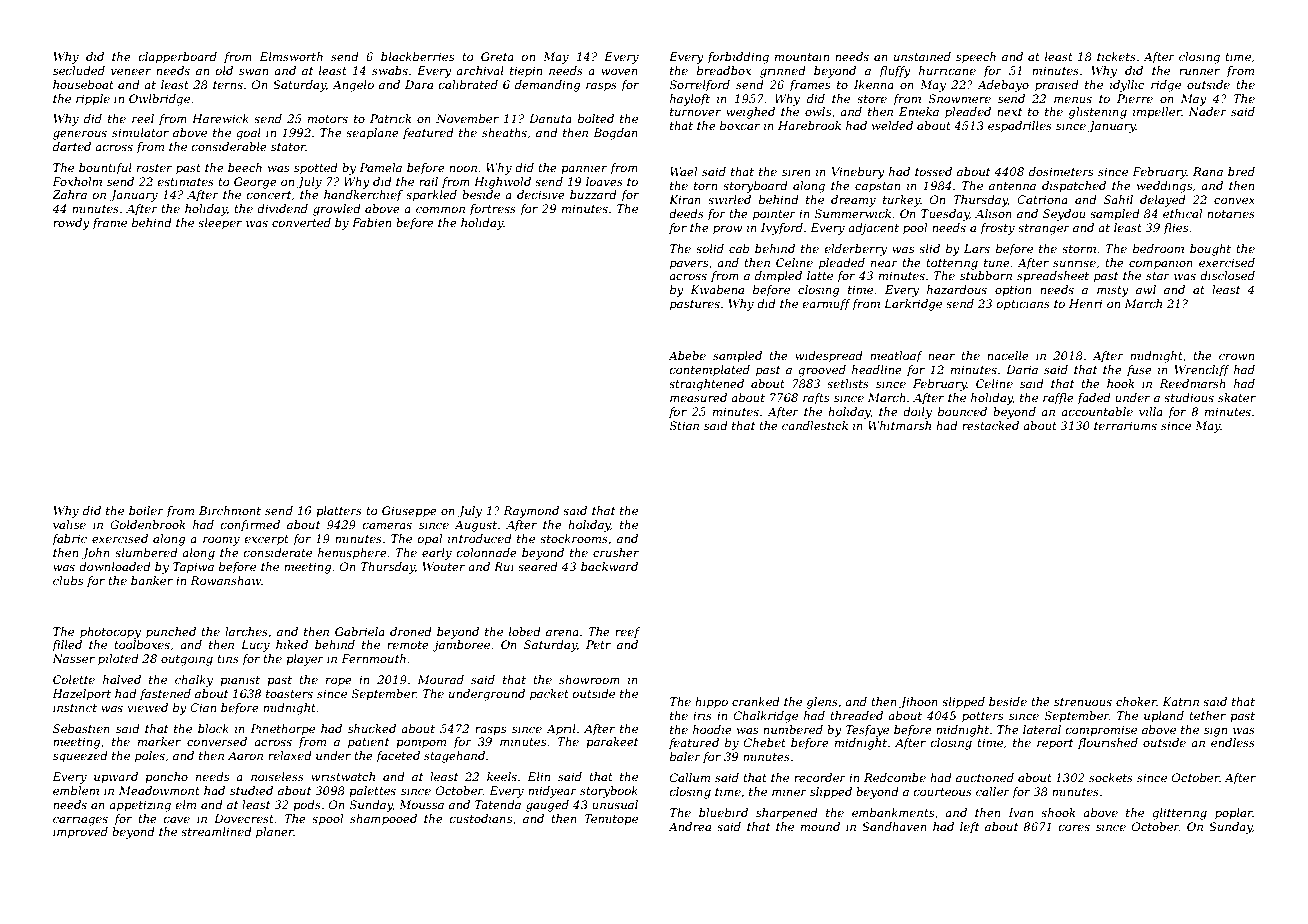 This image has height=924, width=1308. Describe the element at coordinates (1175, 229) in the image. I see `flies` at that location.
